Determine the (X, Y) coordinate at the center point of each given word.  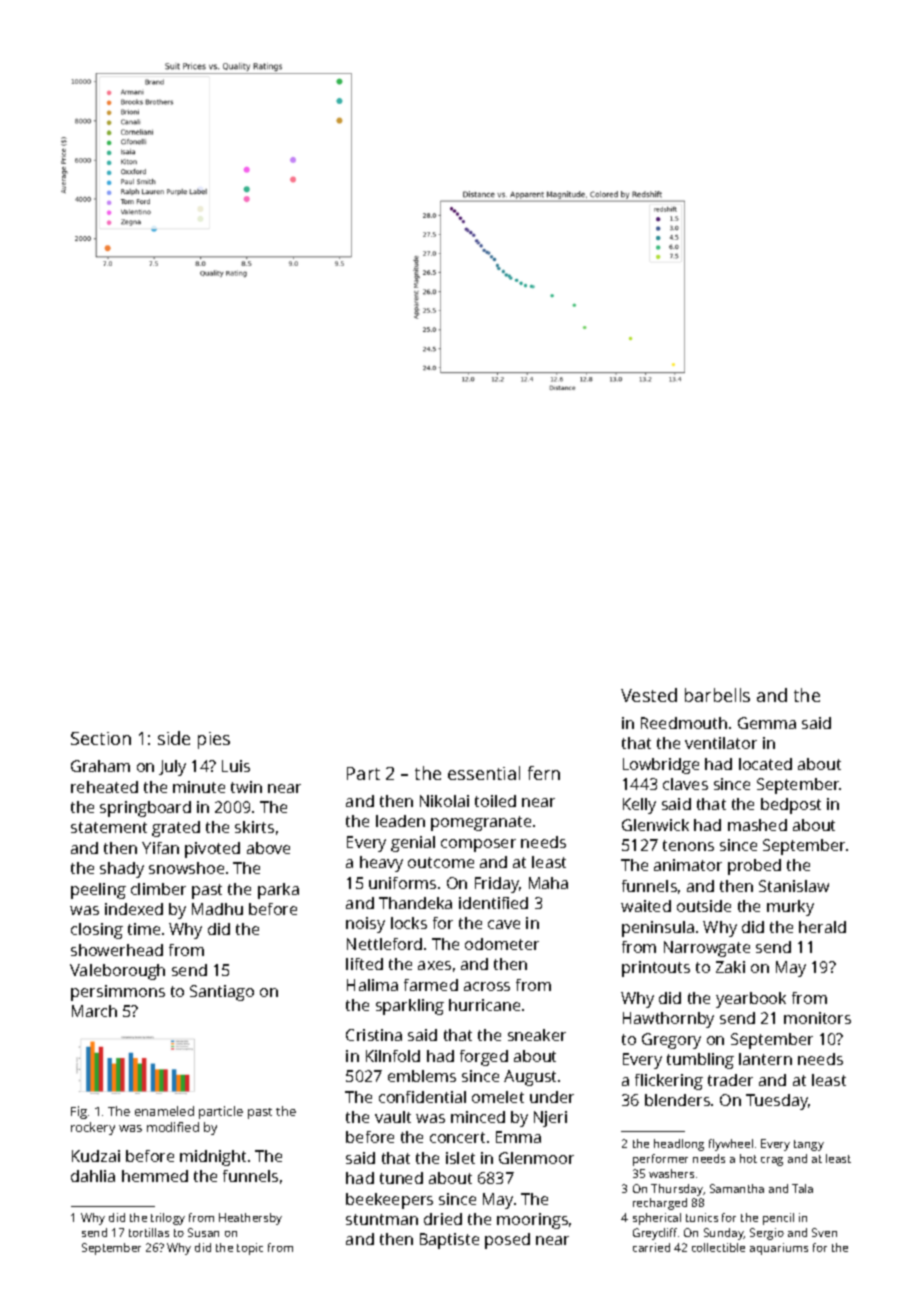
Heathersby (250, 1219)
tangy (809, 1145)
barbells (717, 695)
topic (250, 1249)
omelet (498, 1097)
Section (101, 738)
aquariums (779, 1249)
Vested (649, 695)
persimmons (118, 993)
